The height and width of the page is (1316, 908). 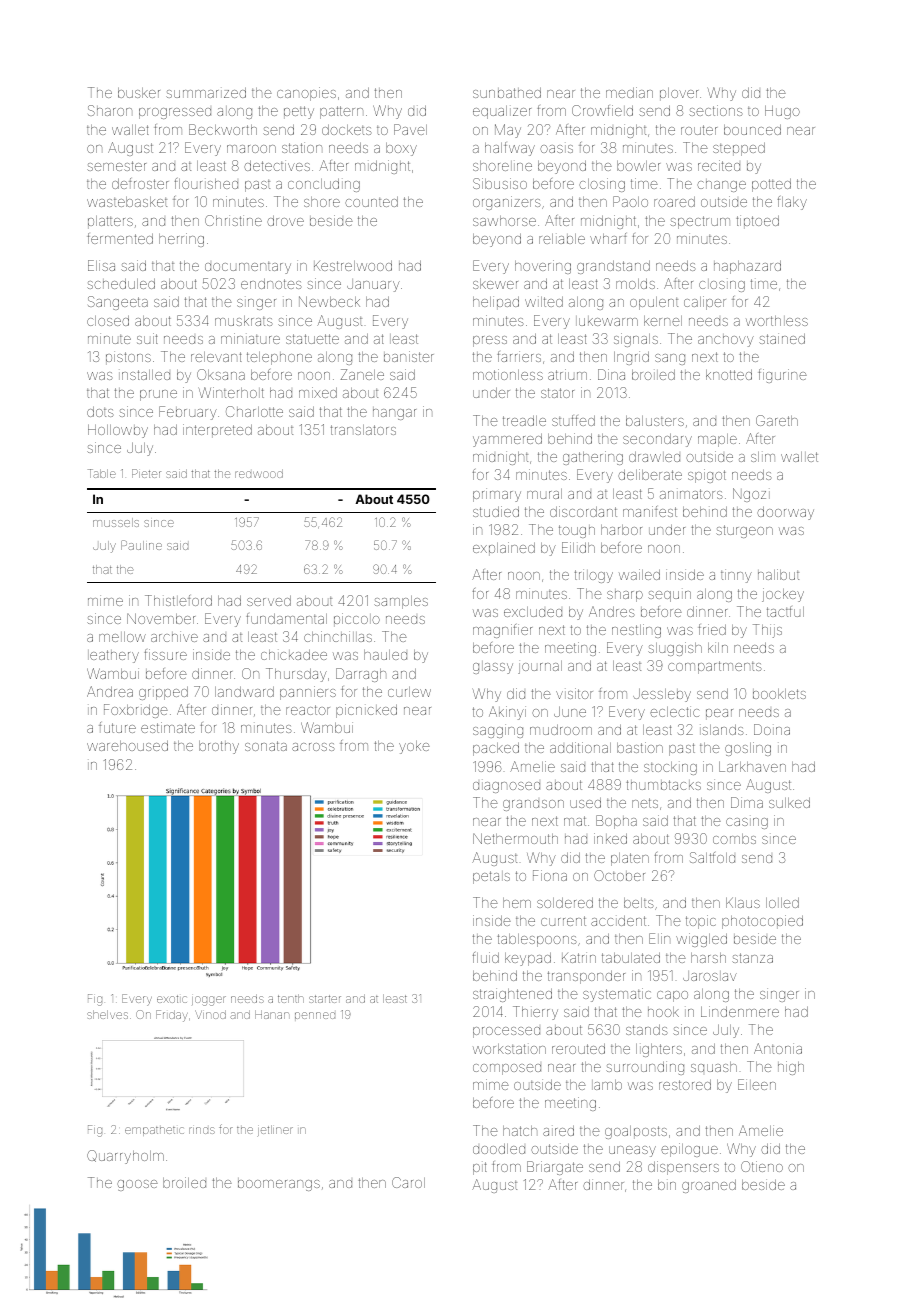 I want to click on Vinod, so click(x=210, y=1014).
